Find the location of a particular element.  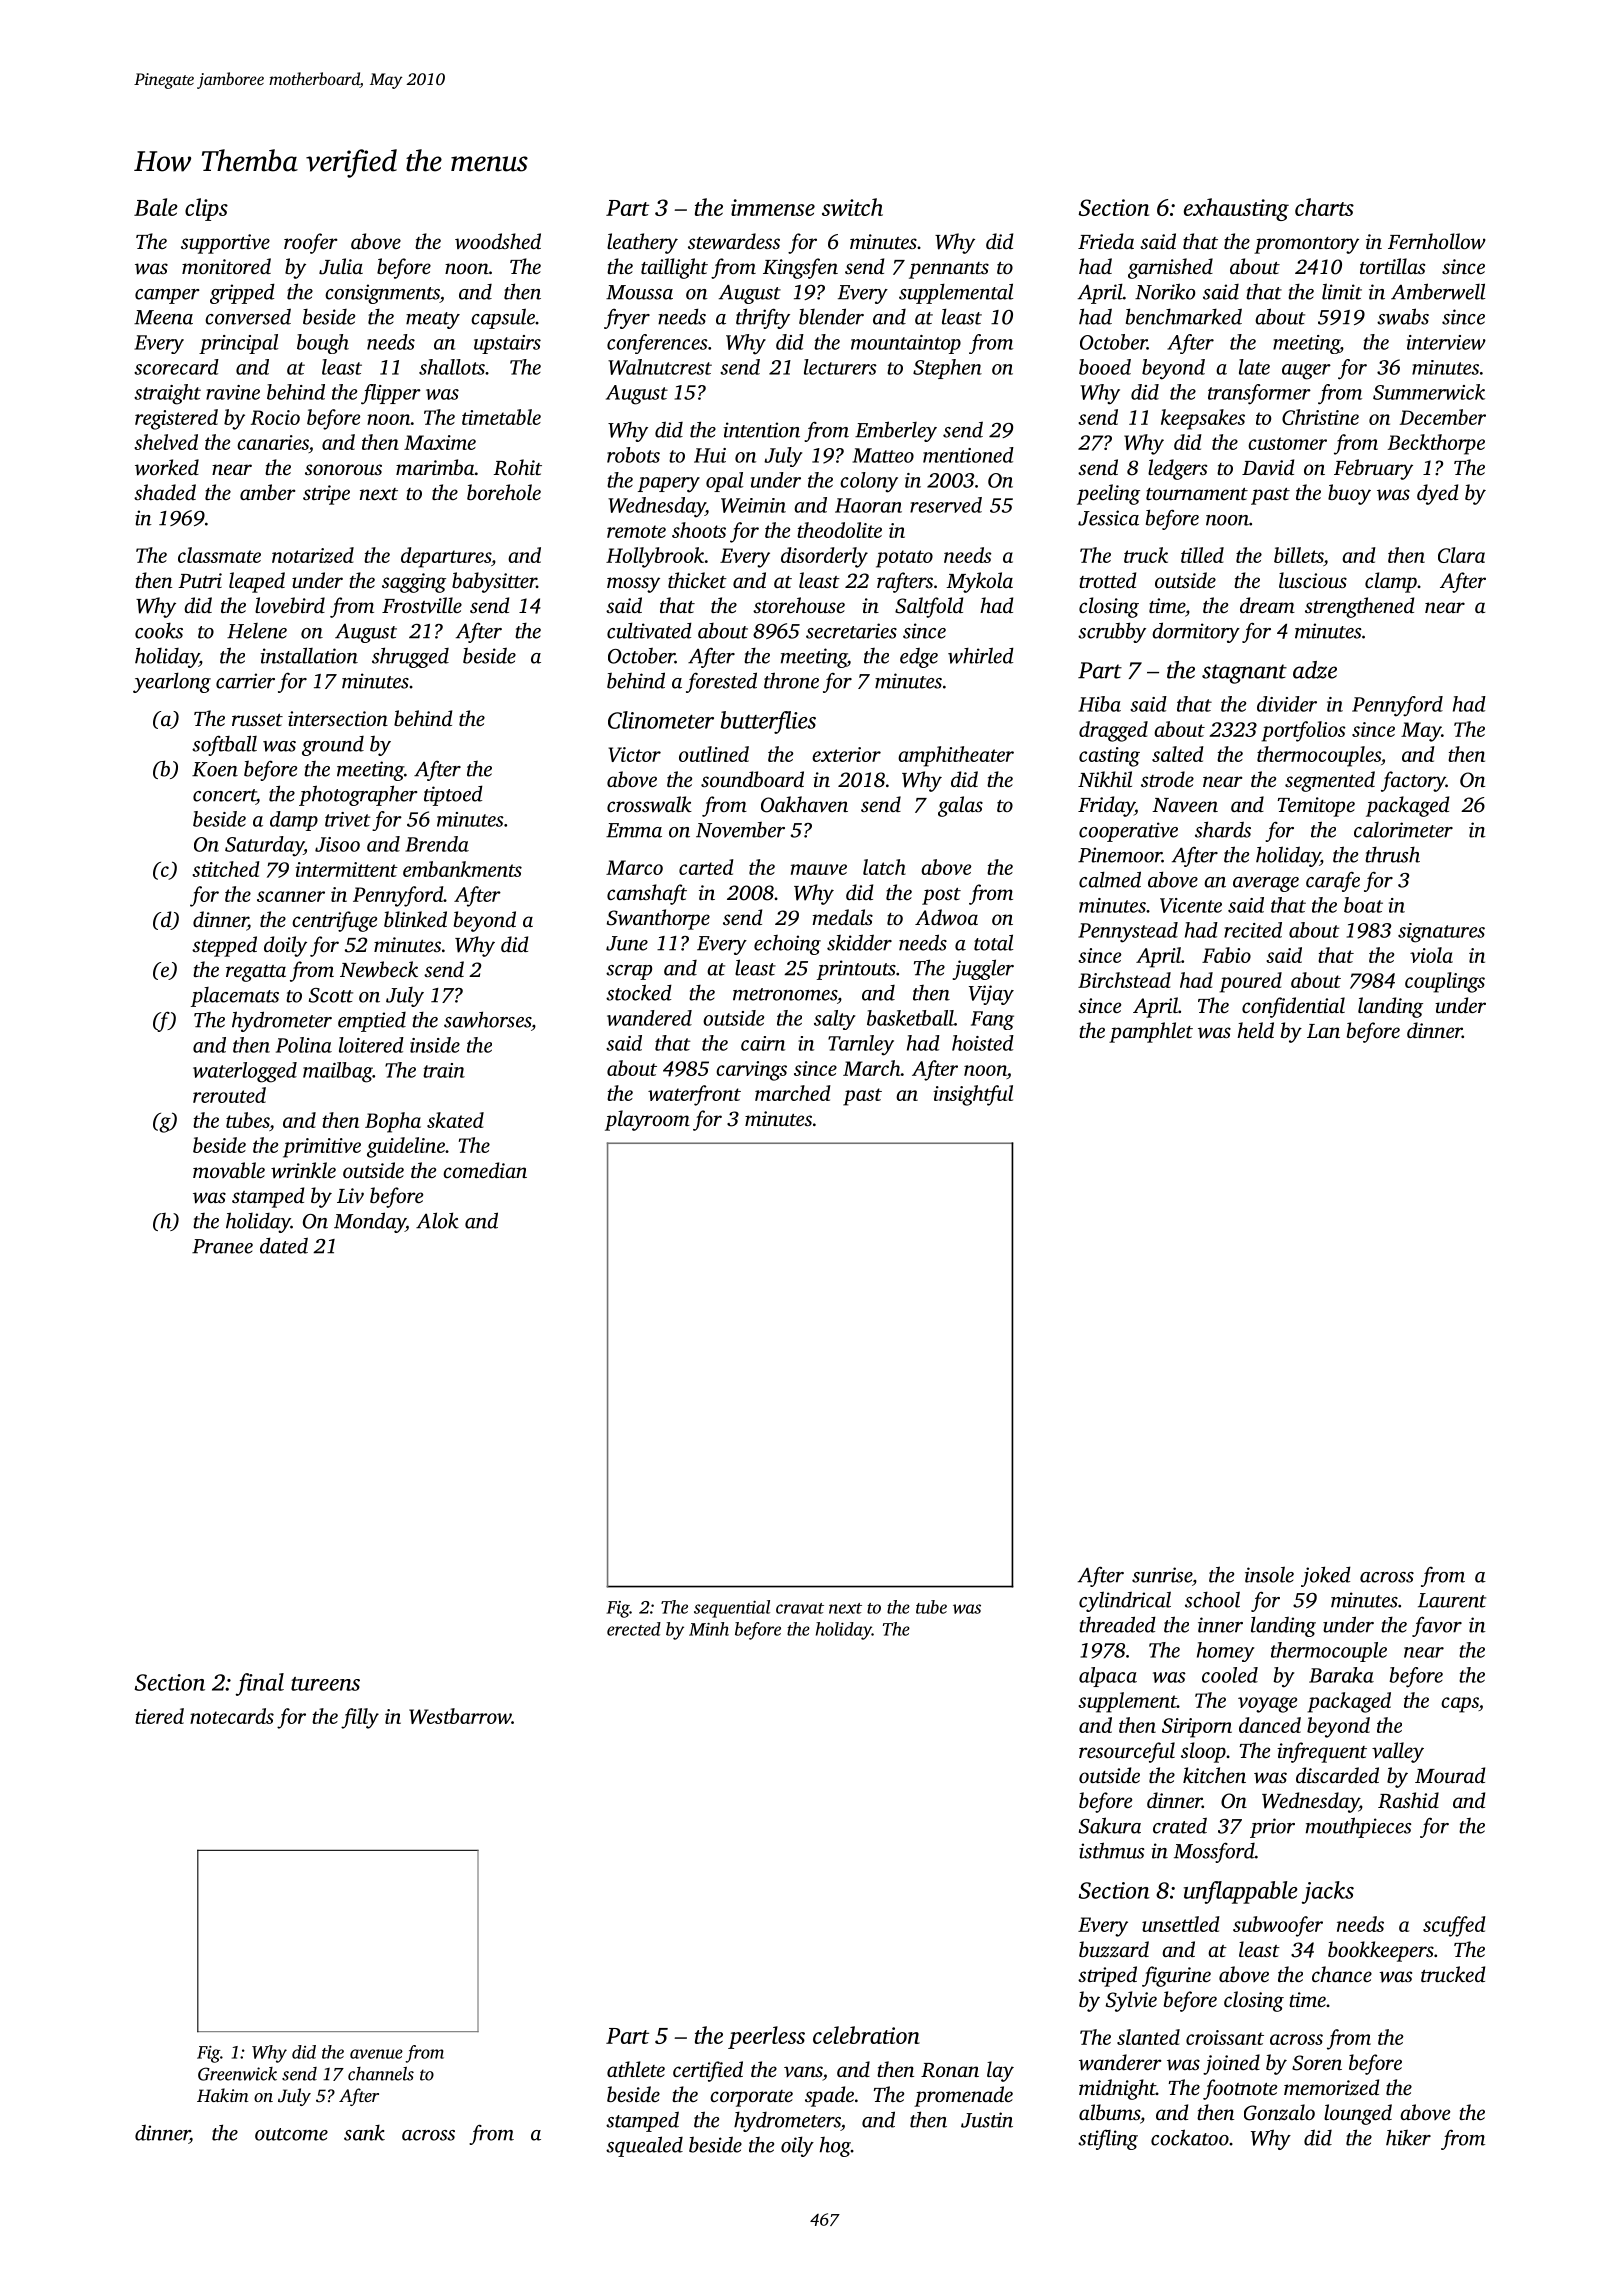

scorecard is located at coordinates (176, 367).
